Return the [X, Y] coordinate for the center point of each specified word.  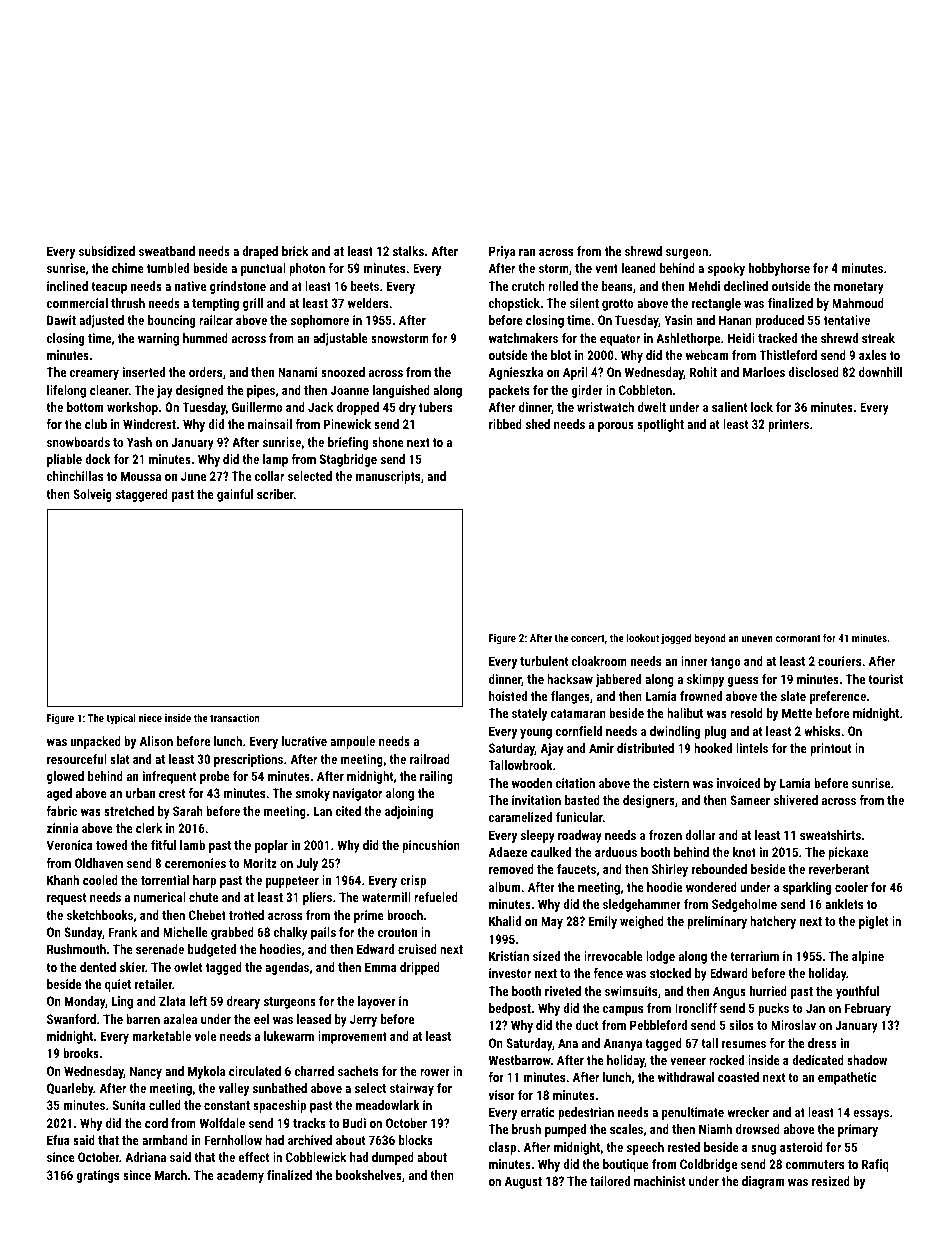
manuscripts [388, 477]
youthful [857, 992]
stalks [408, 251]
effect [254, 1157]
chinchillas [75, 476]
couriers [839, 661]
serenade [160, 949]
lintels [752, 748]
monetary [859, 288]
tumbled [168, 268]
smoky [313, 794]
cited [348, 811]
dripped [420, 968]
